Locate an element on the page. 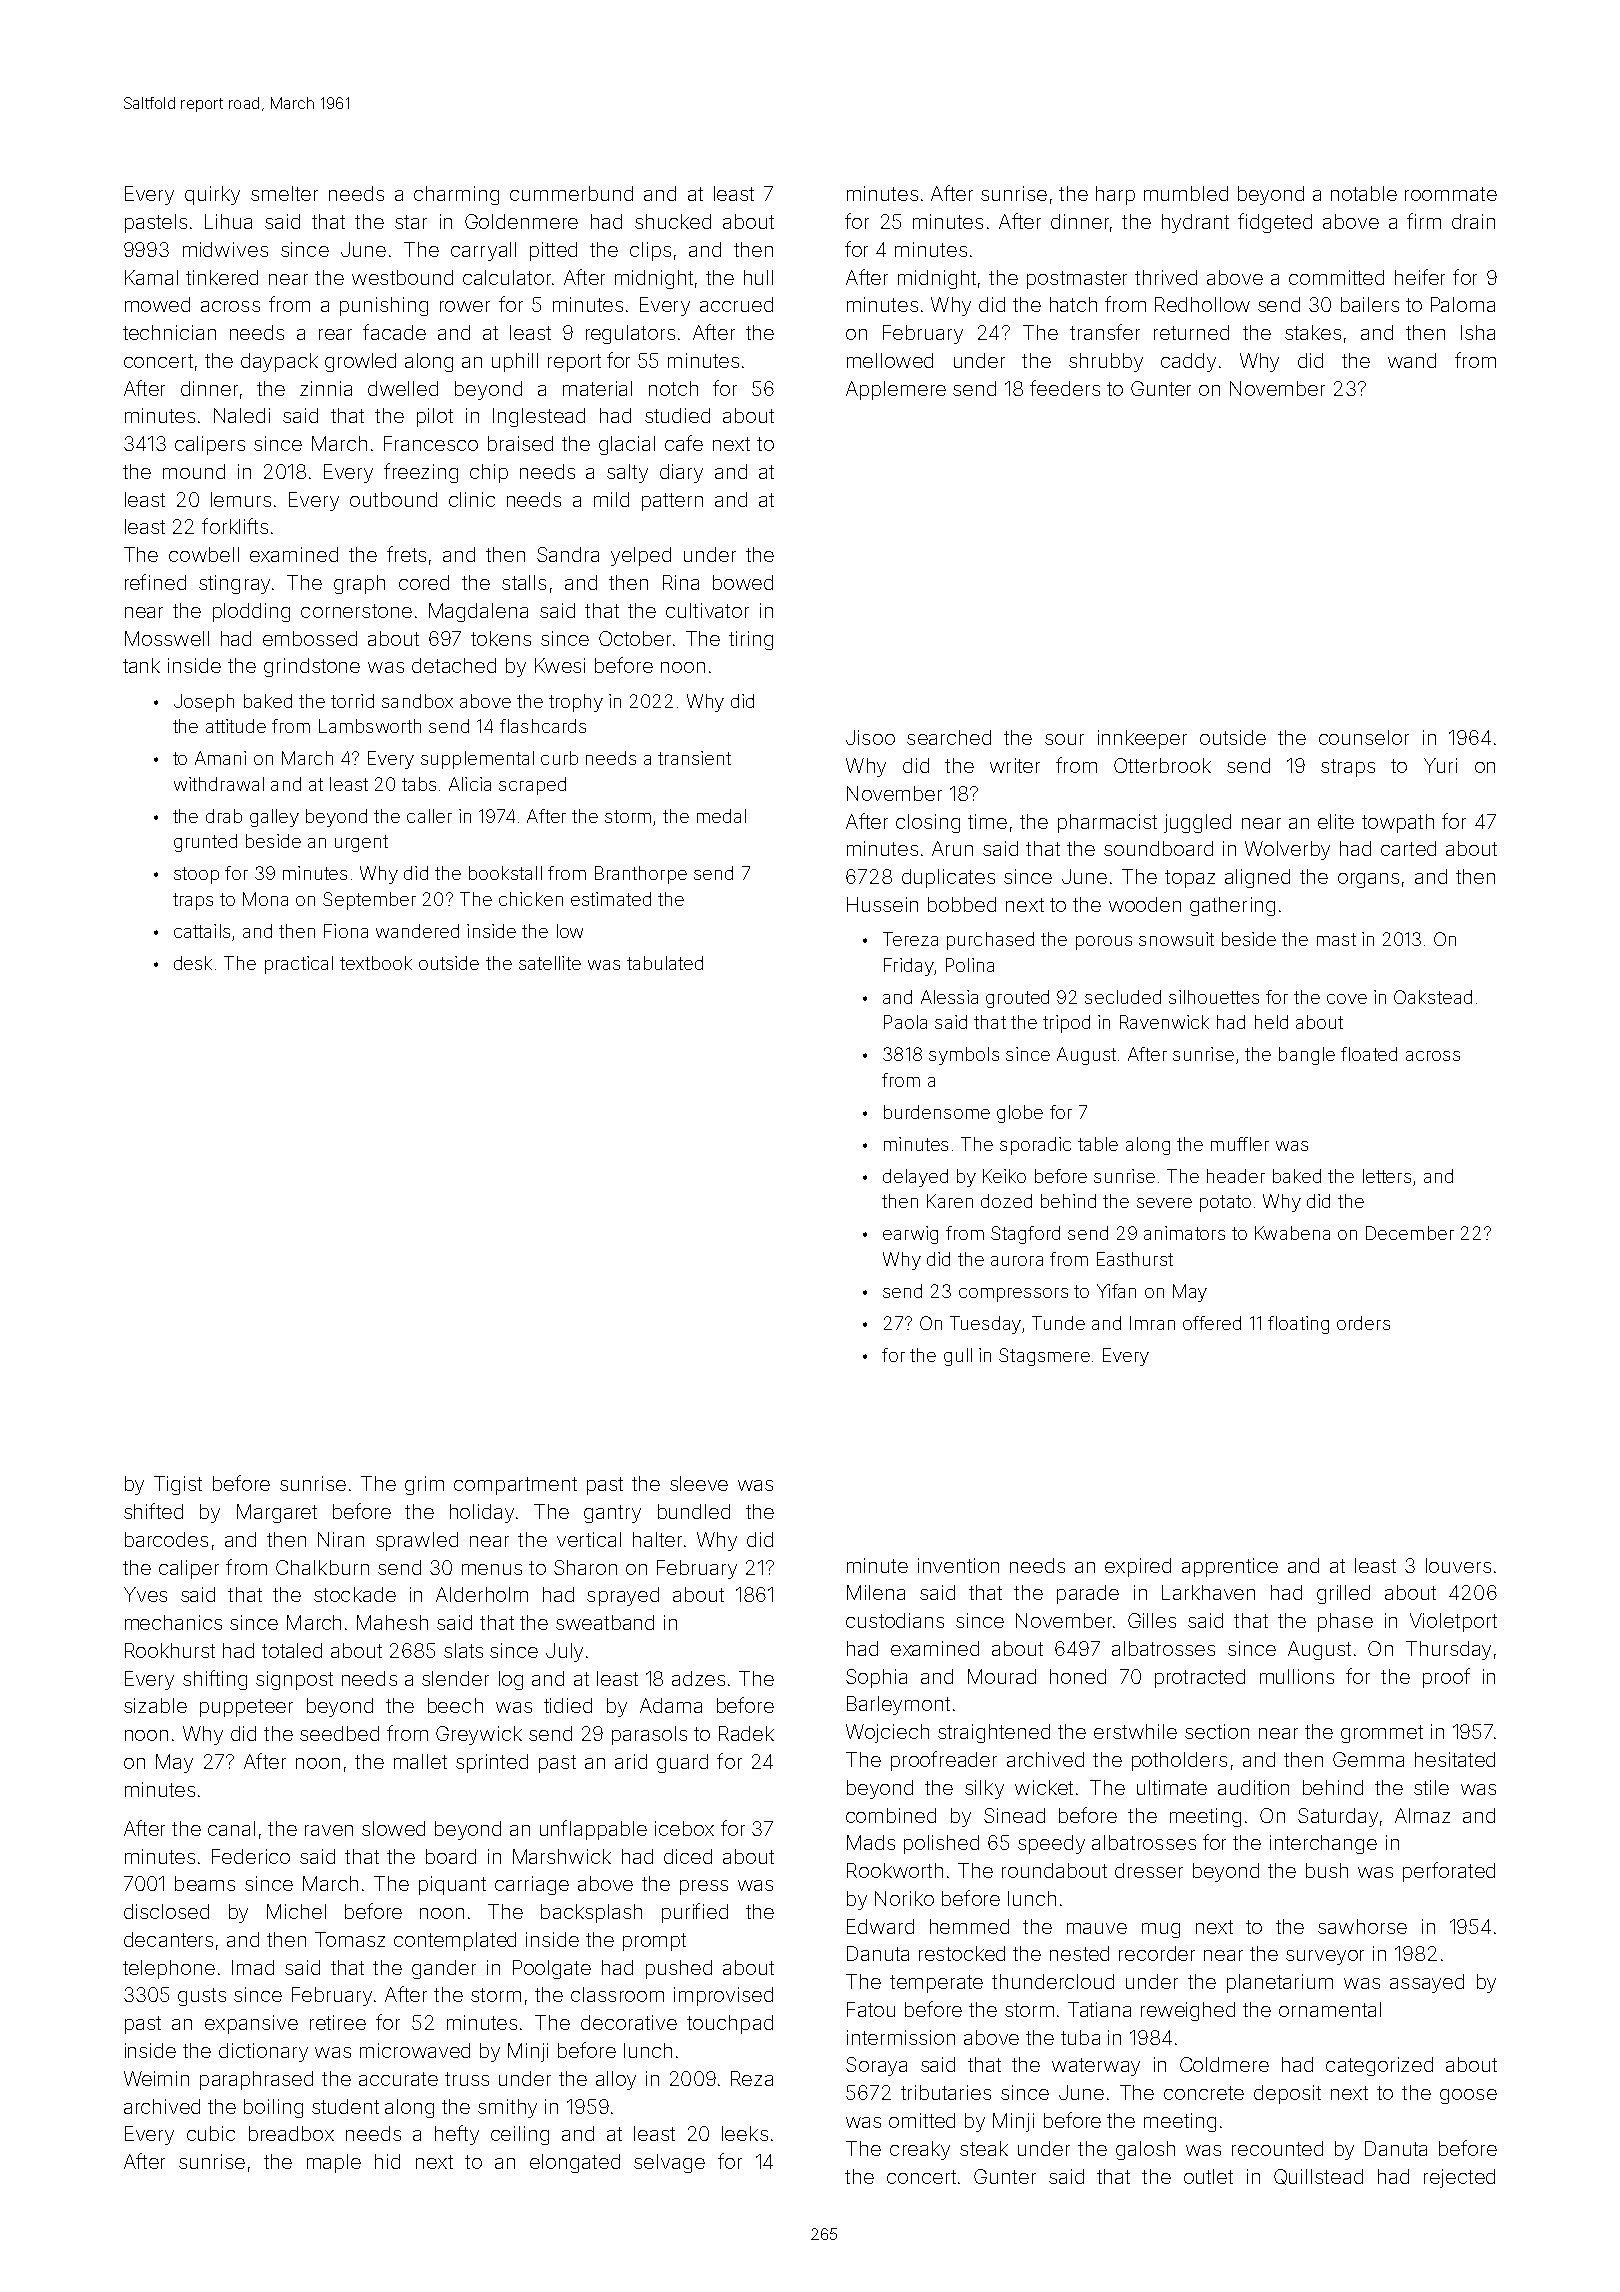  cummerbund is located at coordinates (571, 193).
